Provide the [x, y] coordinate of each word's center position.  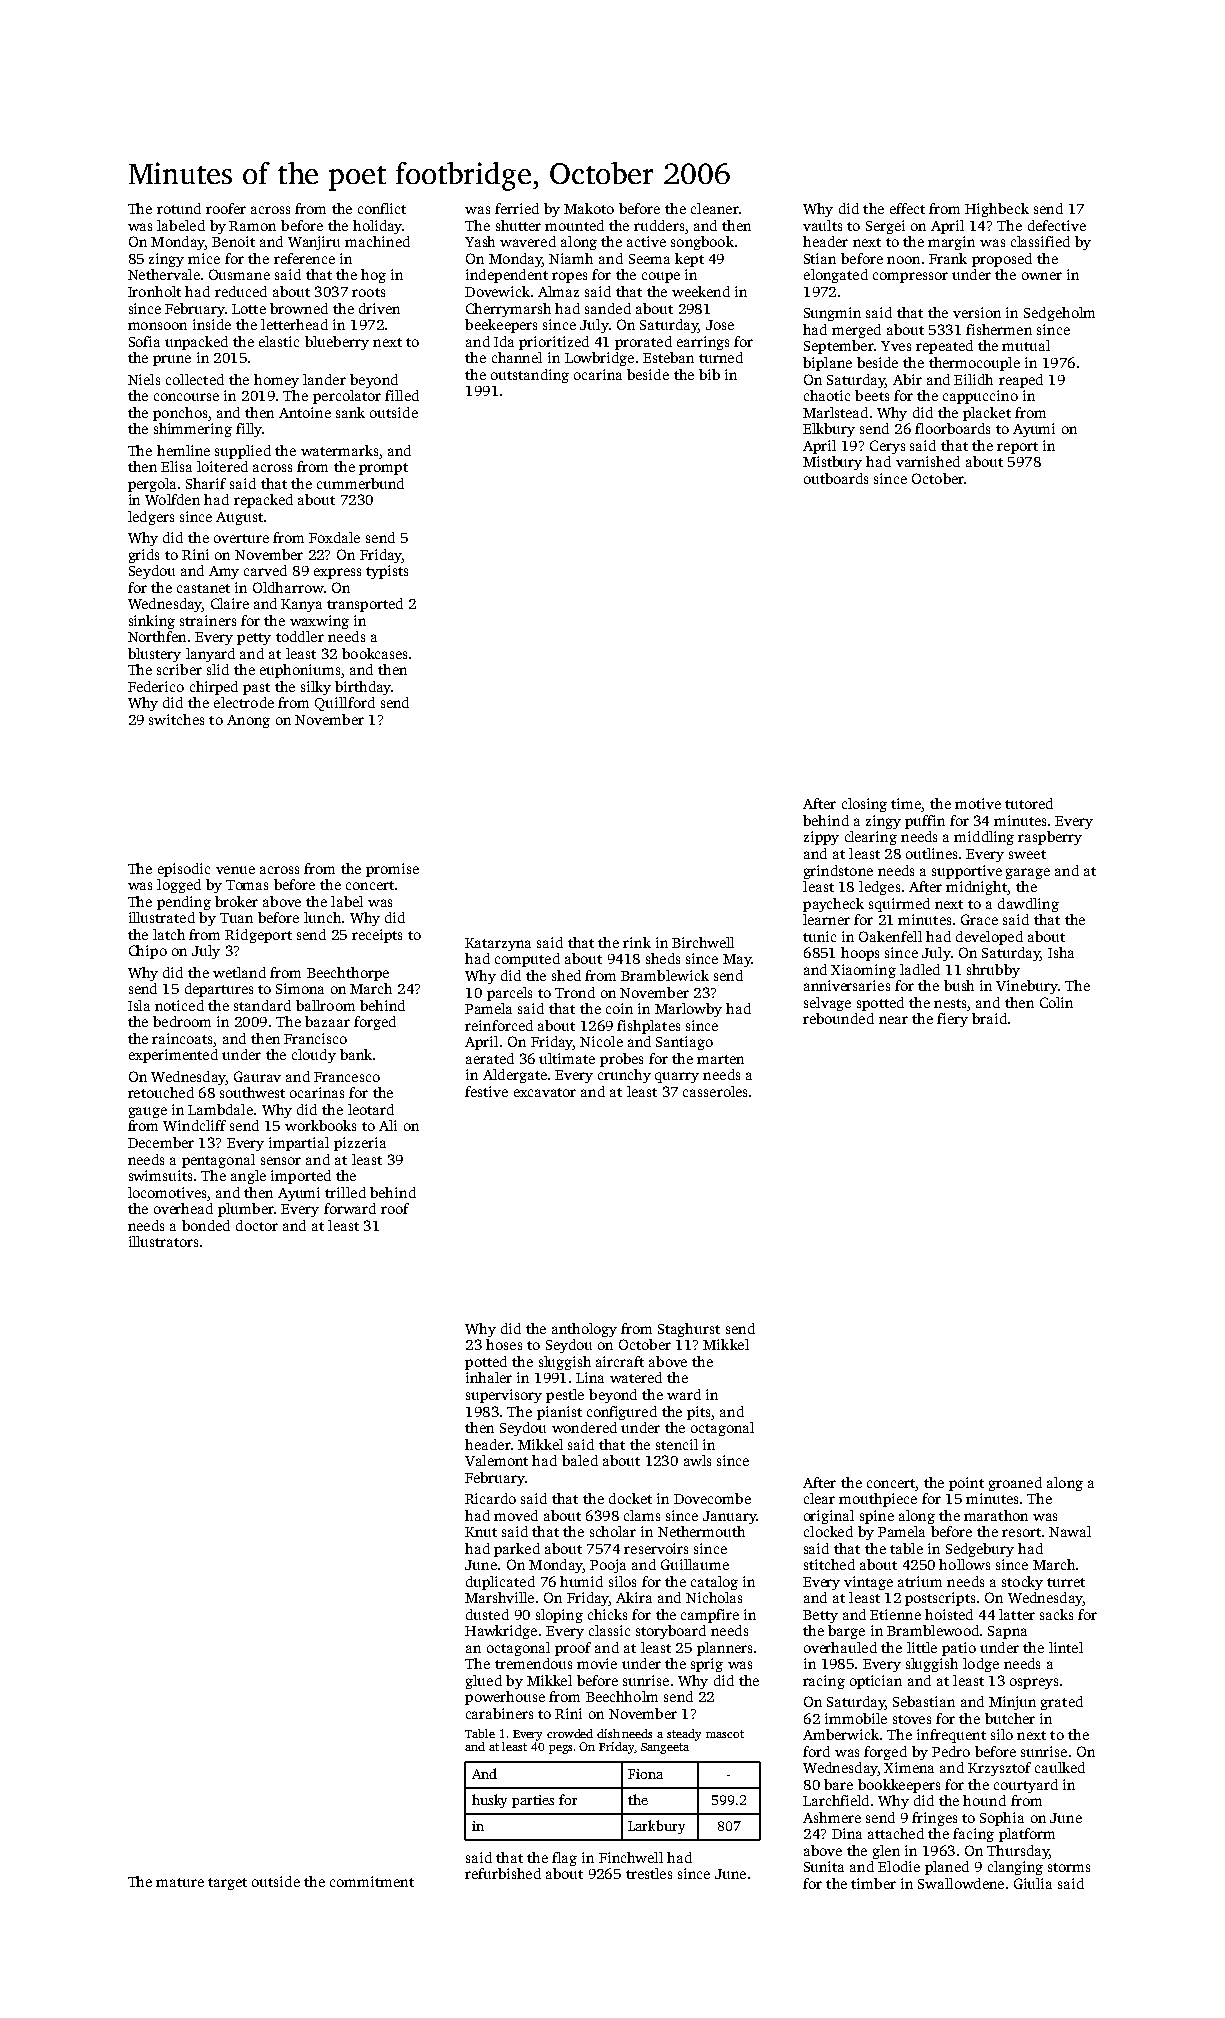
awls [697, 1460]
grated [1062, 1703]
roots [368, 292]
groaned [1015, 1484]
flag [564, 1859]
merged [856, 331]
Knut [481, 1532]
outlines [931, 853]
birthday [363, 688]
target [227, 1884]
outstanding [530, 376]
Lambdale [220, 1109]
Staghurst [689, 1330]
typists [387, 572]
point [966, 1484]
